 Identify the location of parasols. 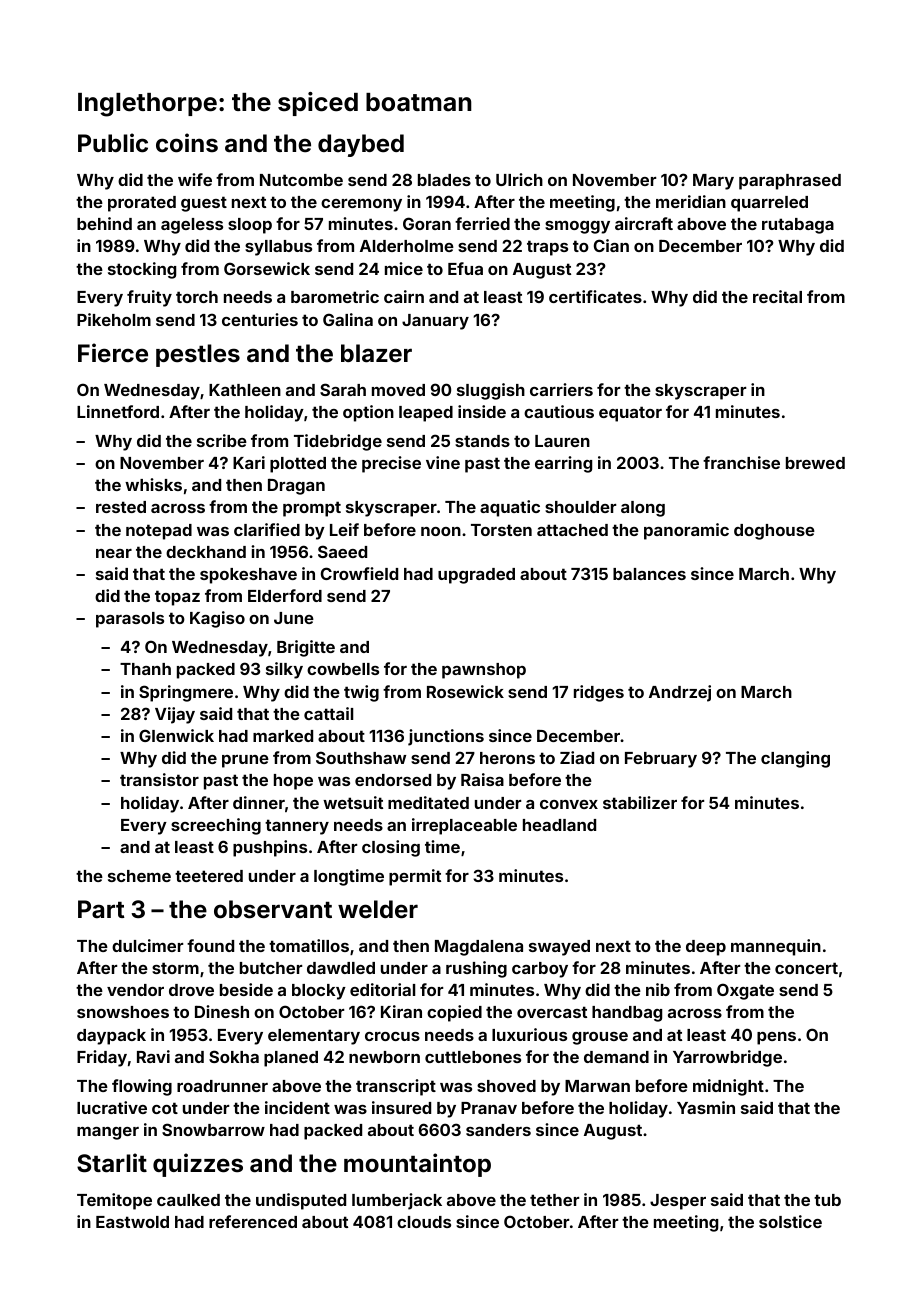
(130, 620).
